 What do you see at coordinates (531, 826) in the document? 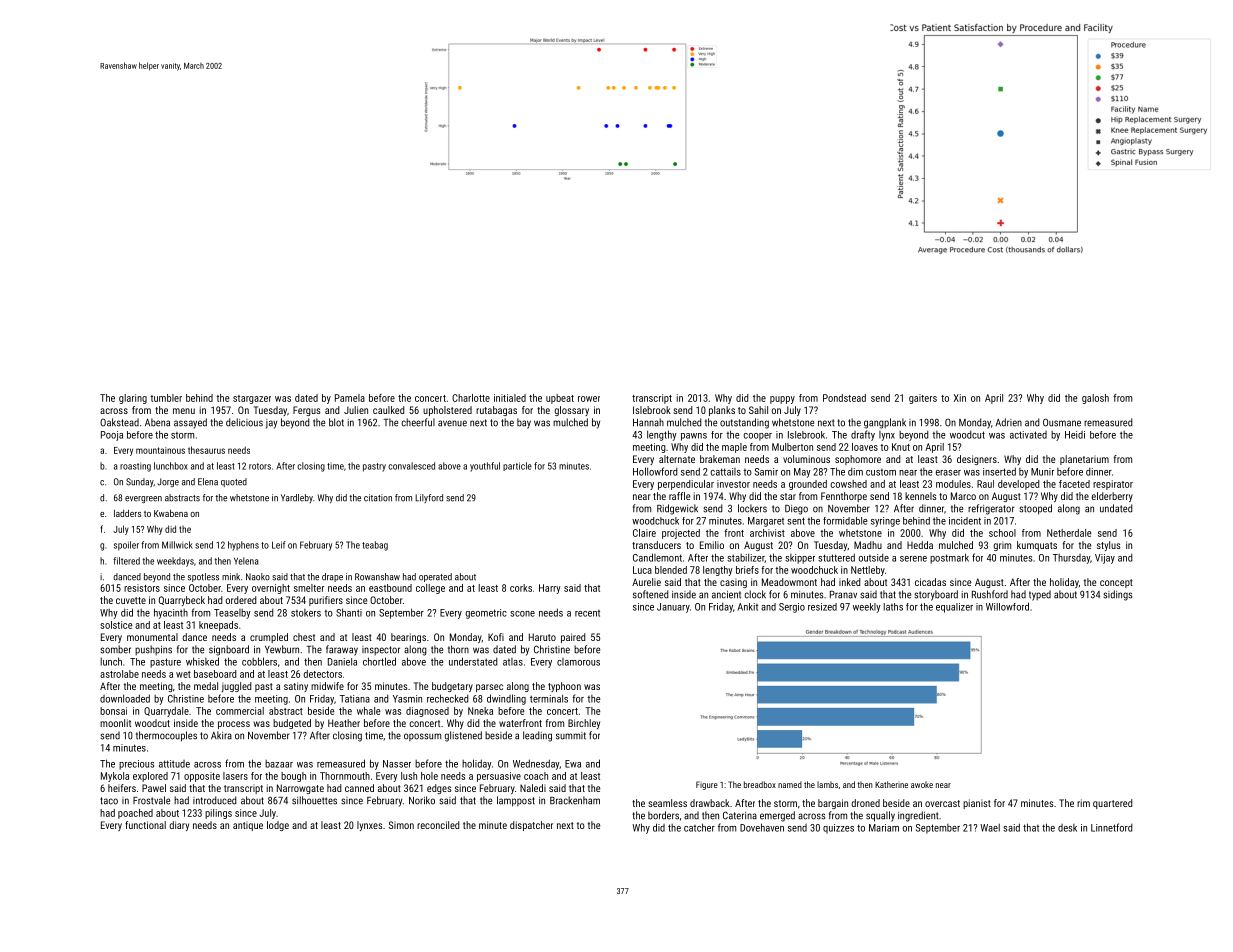
I see `dispatcher` at bounding box center [531, 826].
